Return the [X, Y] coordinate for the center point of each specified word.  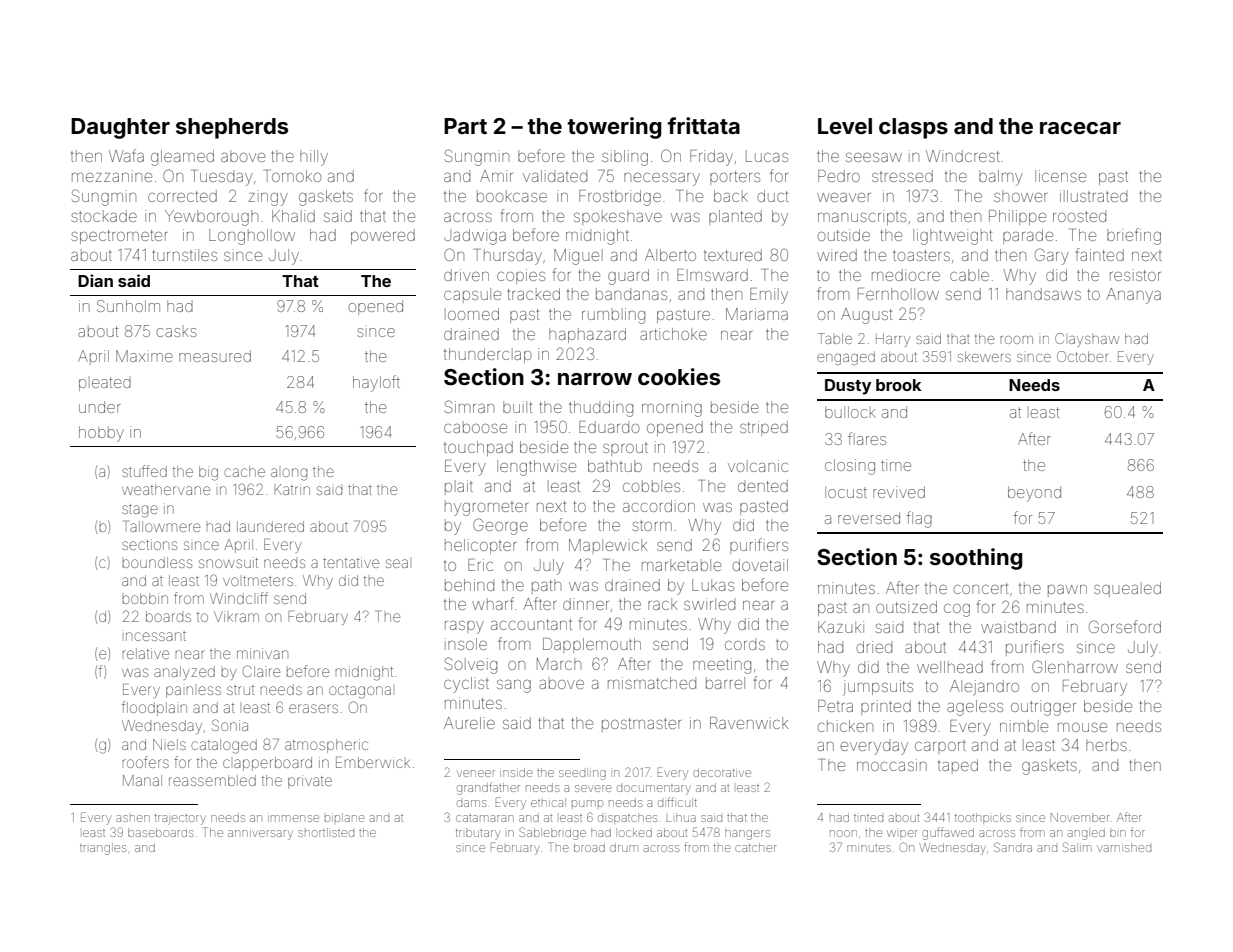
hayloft [376, 383]
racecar [1080, 128]
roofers [146, 762]
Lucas [767, 156]
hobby [101, 434]
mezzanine [112, 176]
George [500, 526]
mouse [1082, 727]
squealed [1127, 589]
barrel [725, 683]
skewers [984, 356]
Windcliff [239, 598]
